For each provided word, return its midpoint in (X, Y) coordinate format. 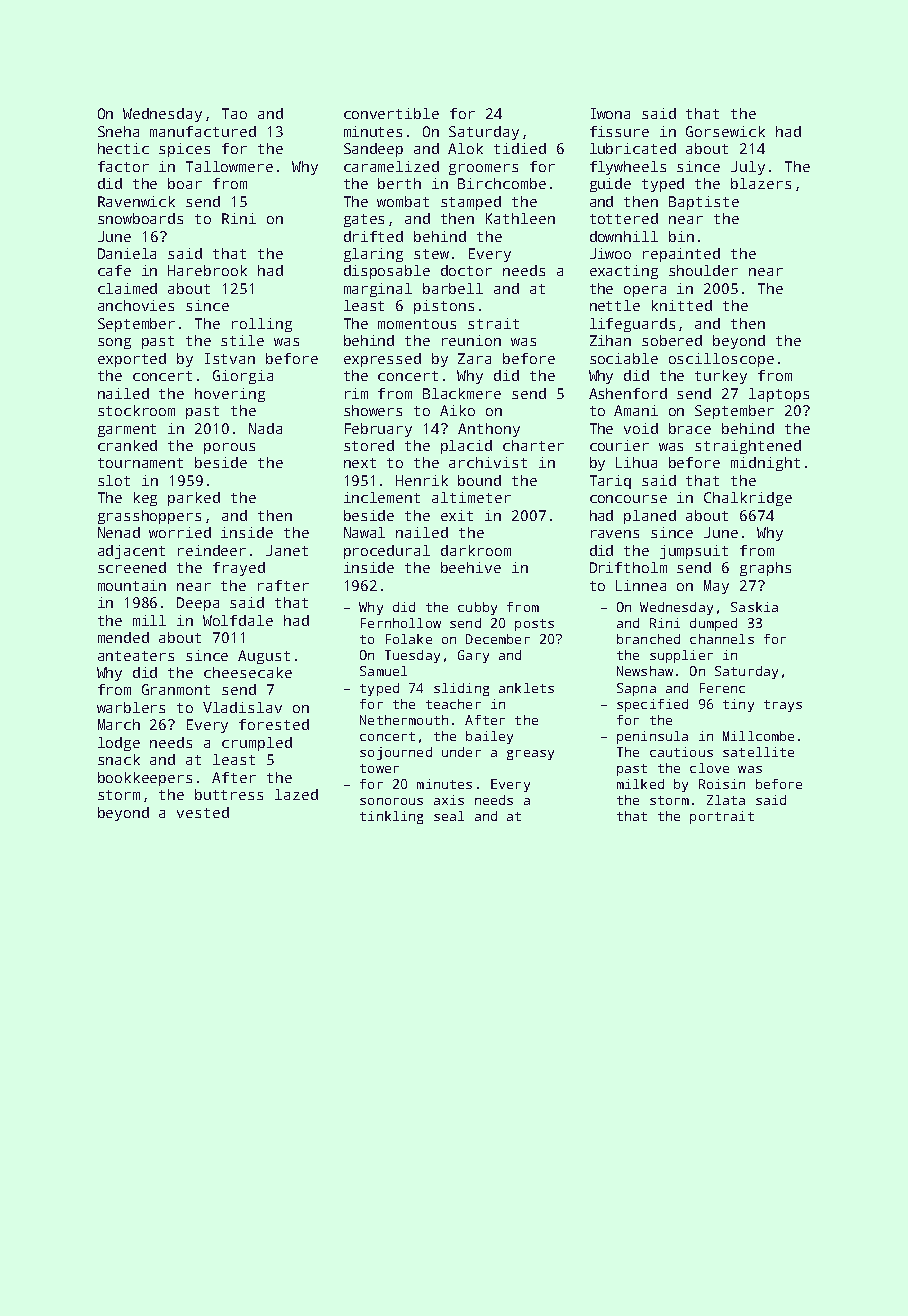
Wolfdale (238, 620)
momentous (417, 324)
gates (364, 220)
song (114, 343)
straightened (748, 447)
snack (119, 759)
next (360, 463)
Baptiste (704, 203)
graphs (765, 569)
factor (123, 166)
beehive (471, 567)
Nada (265, 428)
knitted (682, 305)
